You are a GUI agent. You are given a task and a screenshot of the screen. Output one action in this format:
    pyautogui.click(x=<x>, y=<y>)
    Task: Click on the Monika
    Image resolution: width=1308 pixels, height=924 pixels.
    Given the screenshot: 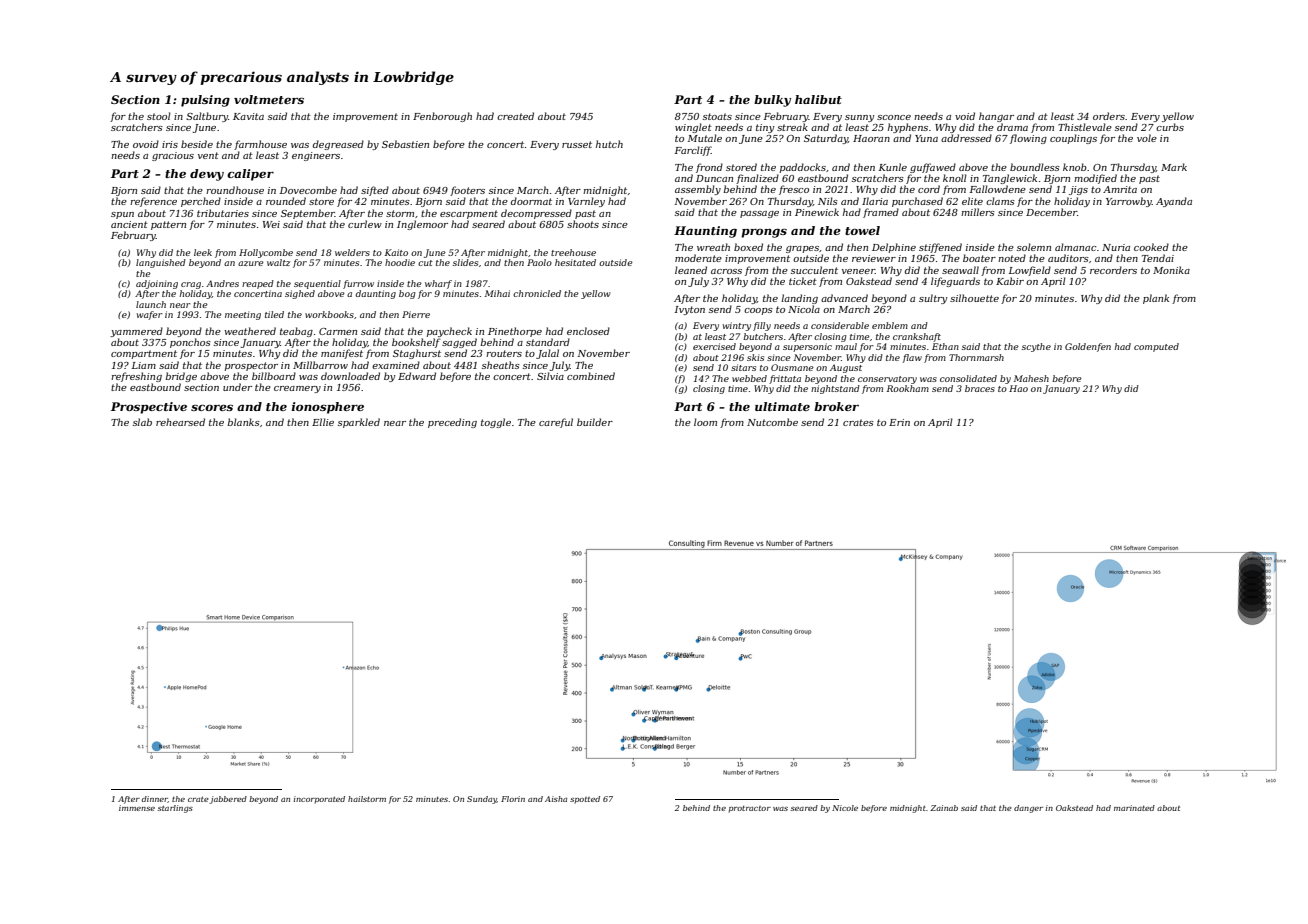 What is the action you would take?
    pyautogui.click(x=1171, y=270)
